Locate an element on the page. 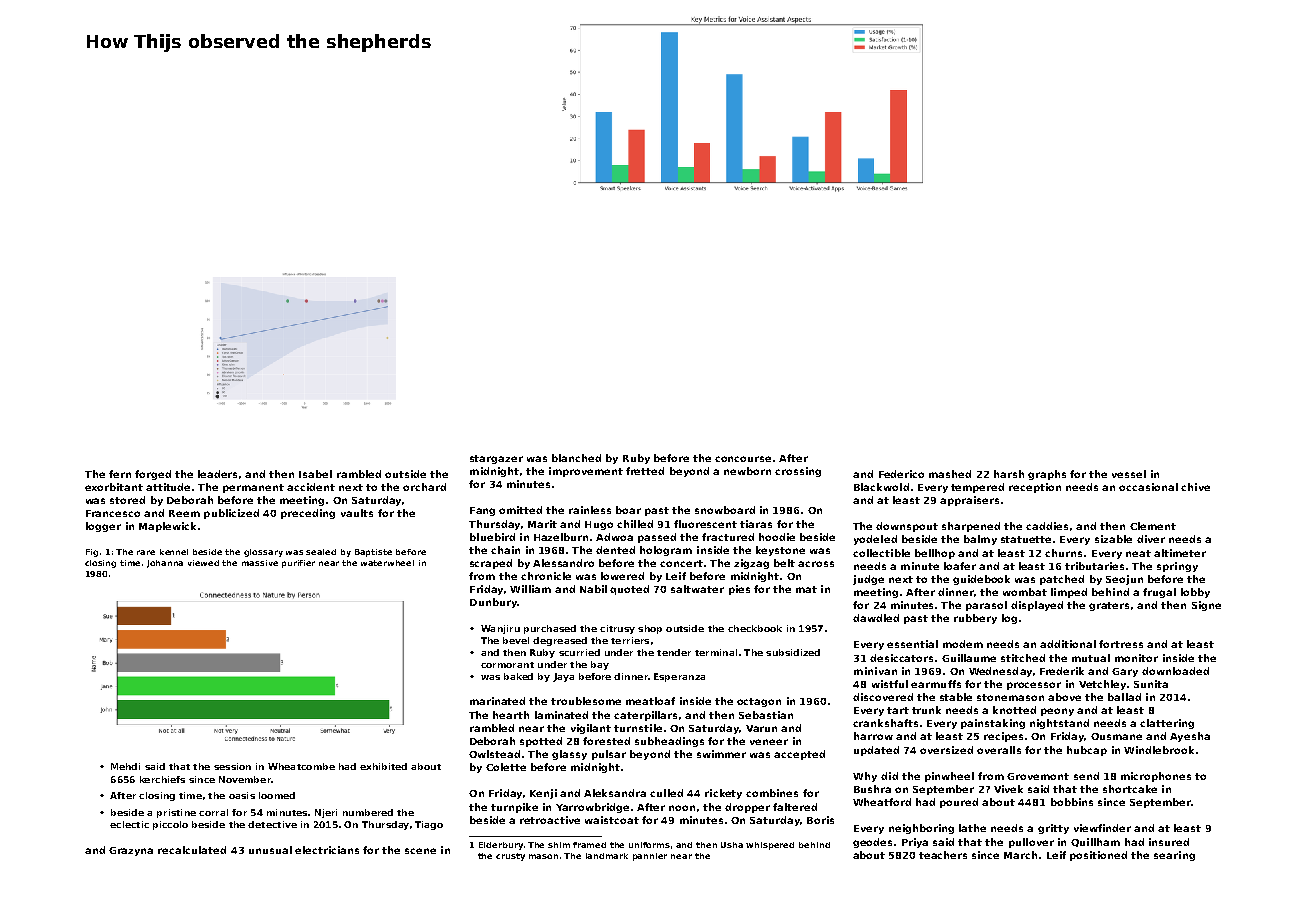  blanched is located at coordinates (576, 458).
